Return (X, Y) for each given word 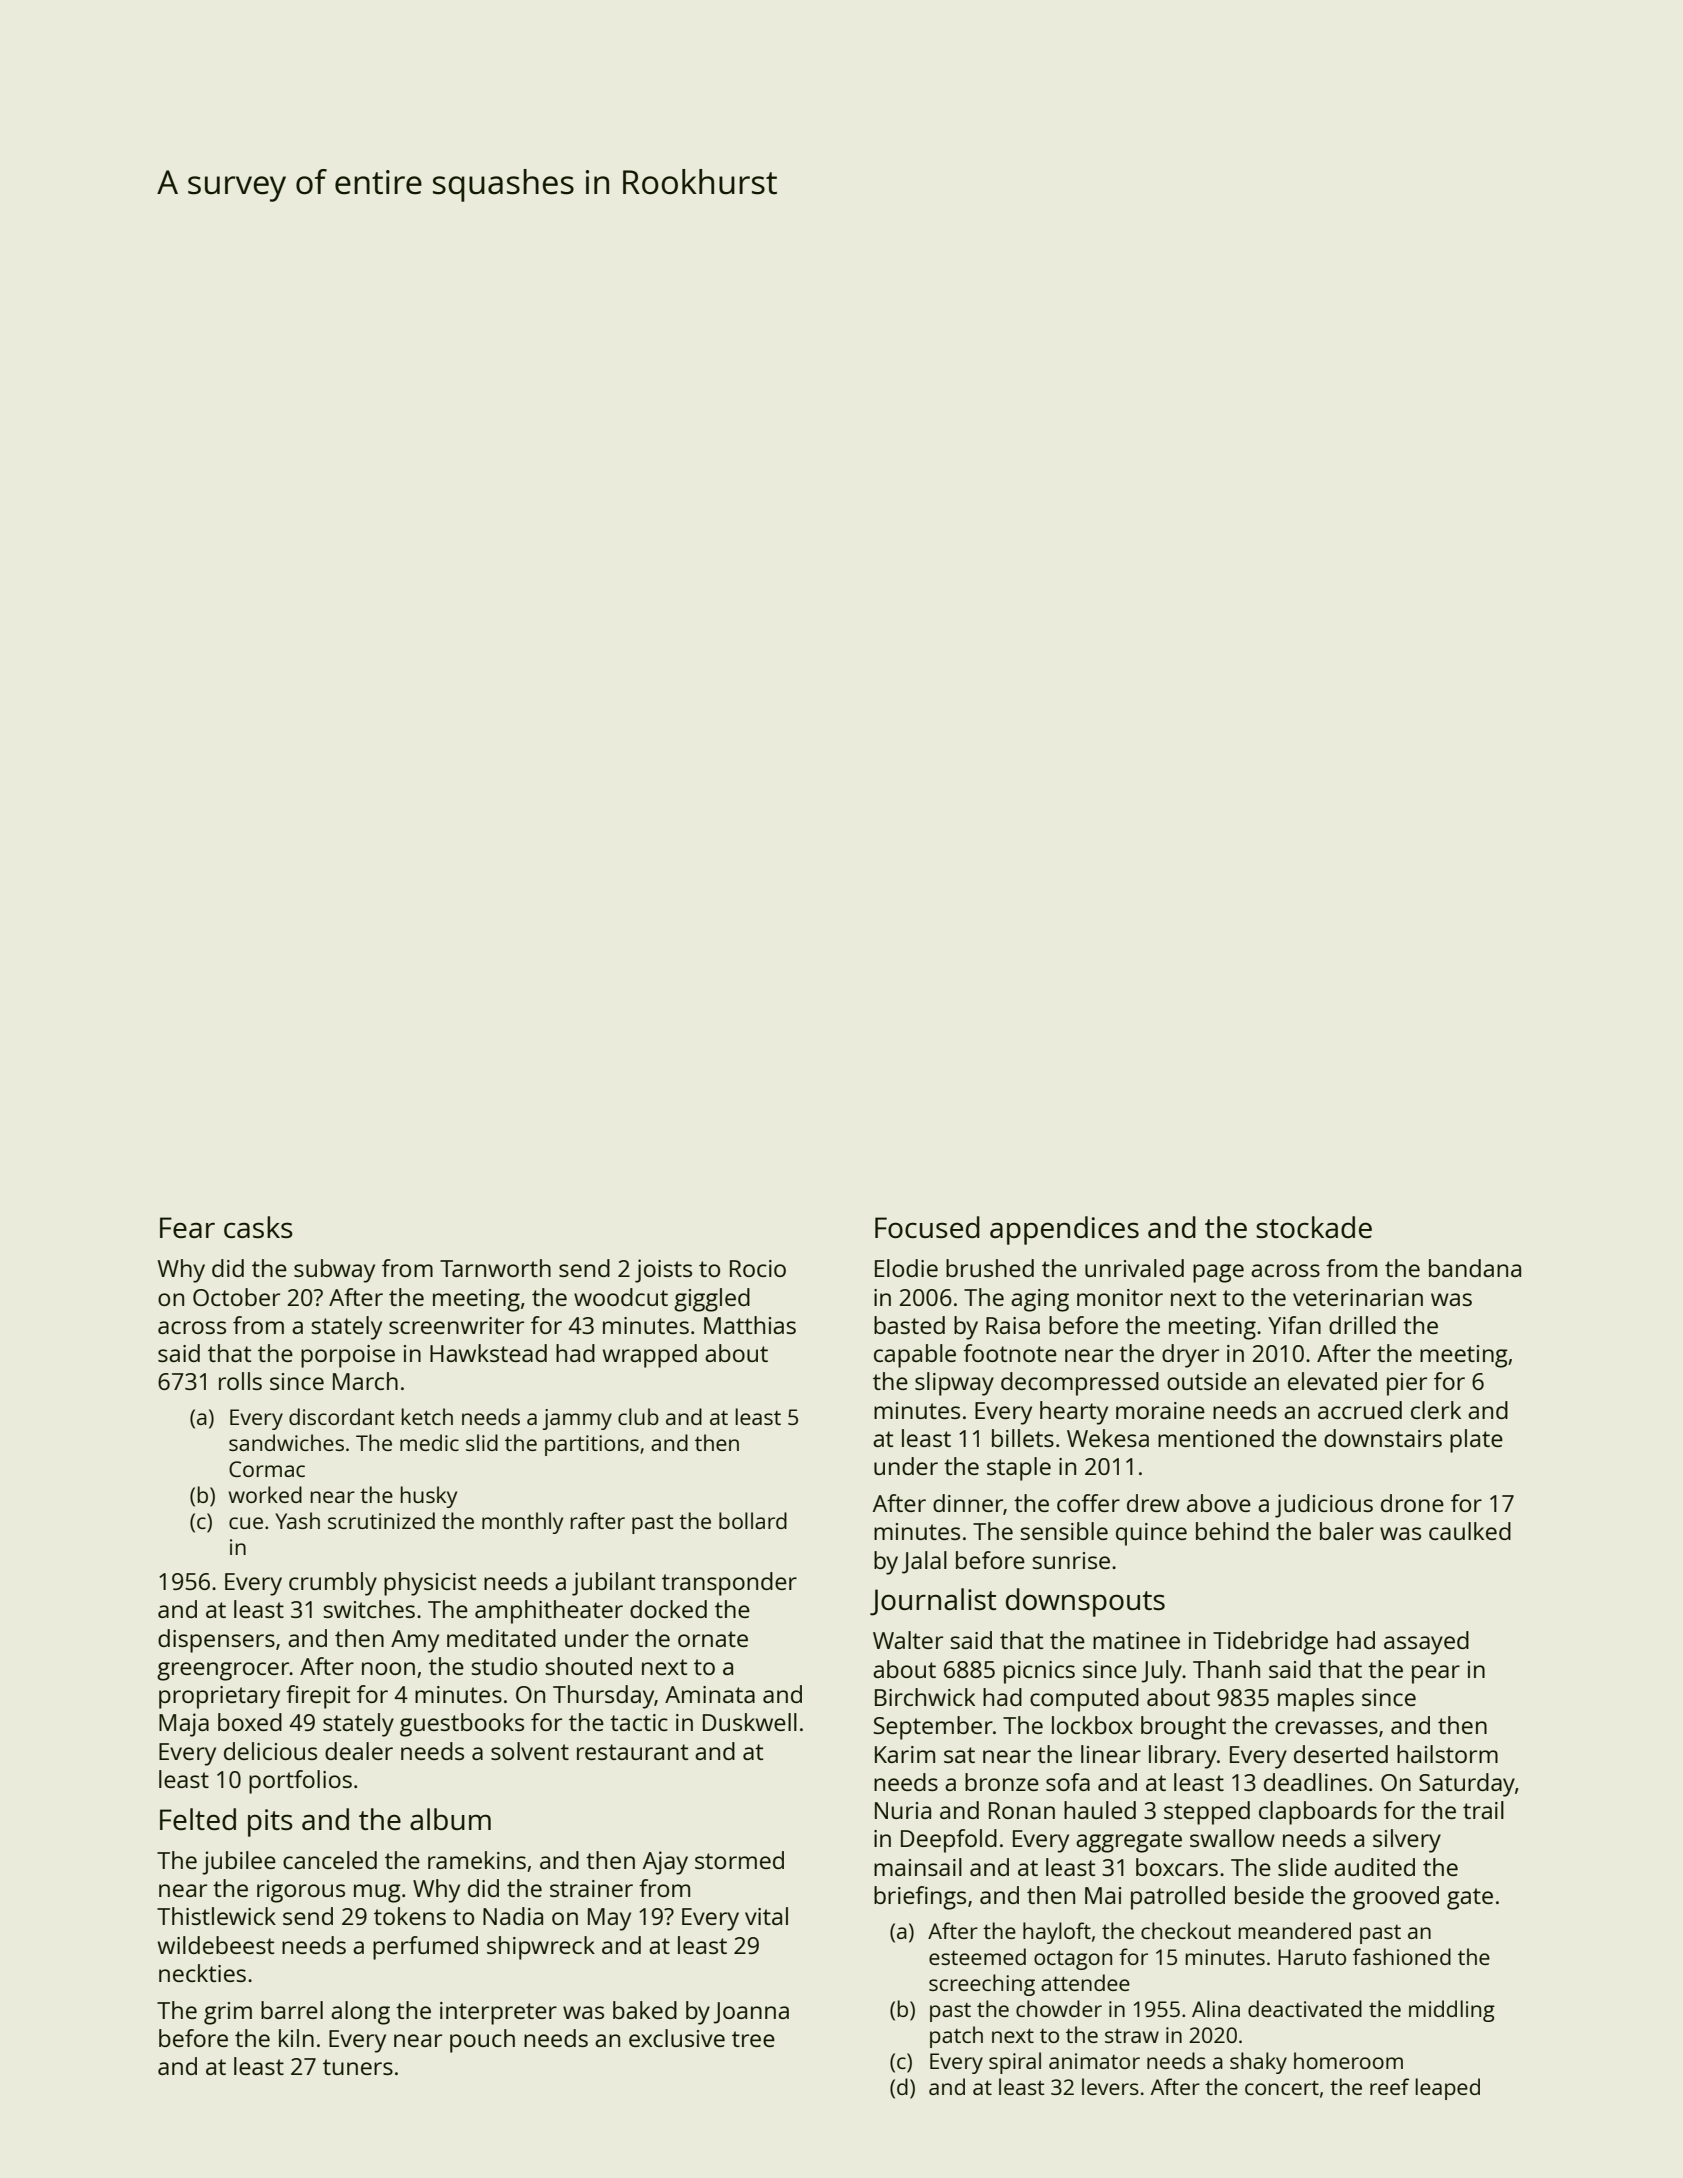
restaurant (632, 1752)
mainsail (918, 1867)
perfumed (425, 1948)
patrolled (1178, 1898)
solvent (530, 1751)
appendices (1064, 1230)
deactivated (1305, 2008)
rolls (240, 1381)
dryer (1190, 1356)
